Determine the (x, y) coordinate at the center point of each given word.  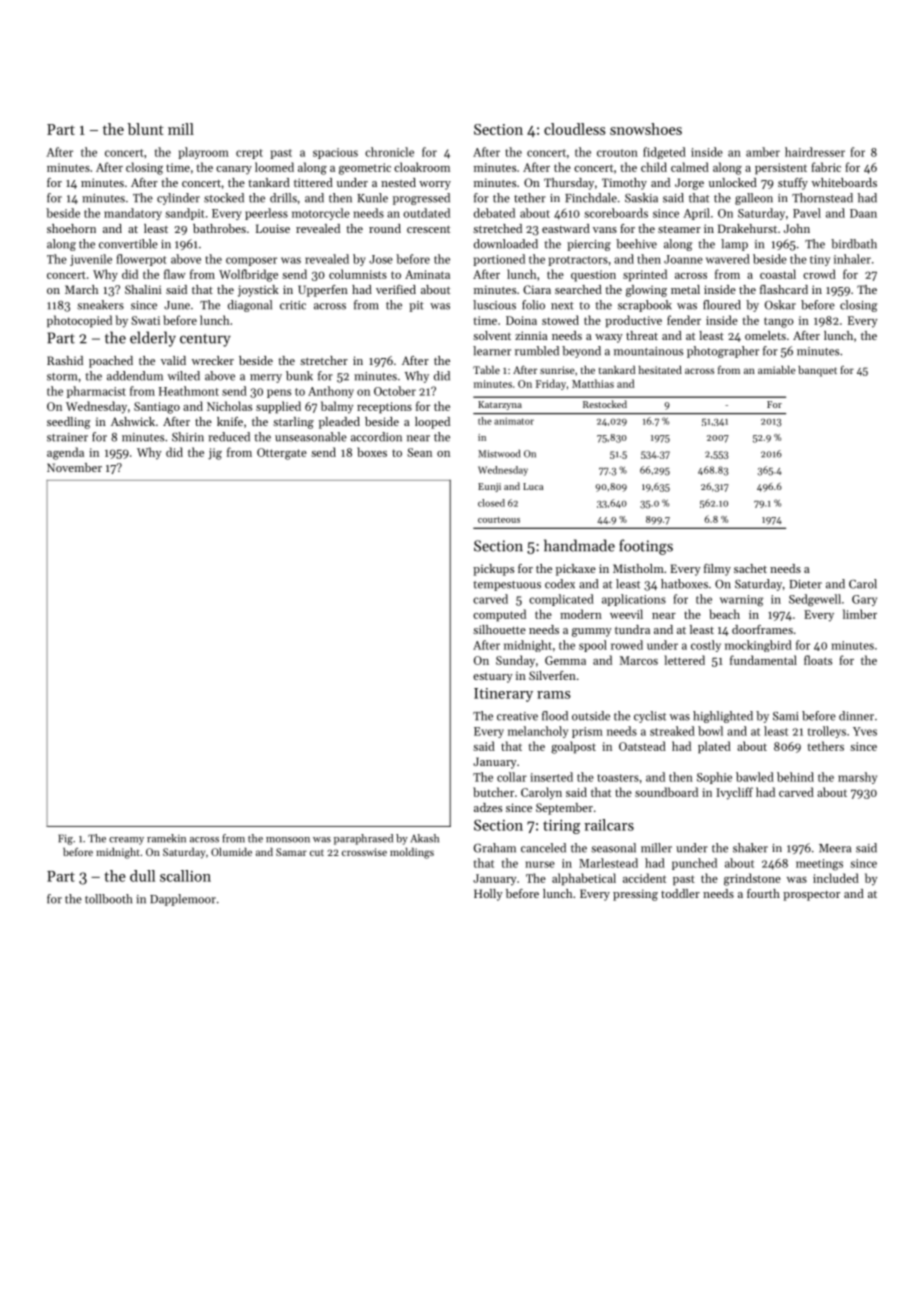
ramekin (166, 838)
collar (512, 777)
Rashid (65, 360)
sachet (750, 568)
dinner (856, 716)
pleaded (339, 423)
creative (517, 716)
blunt (145, 129)
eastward (566, 228)
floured (722, 305)
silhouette (499, 629)
